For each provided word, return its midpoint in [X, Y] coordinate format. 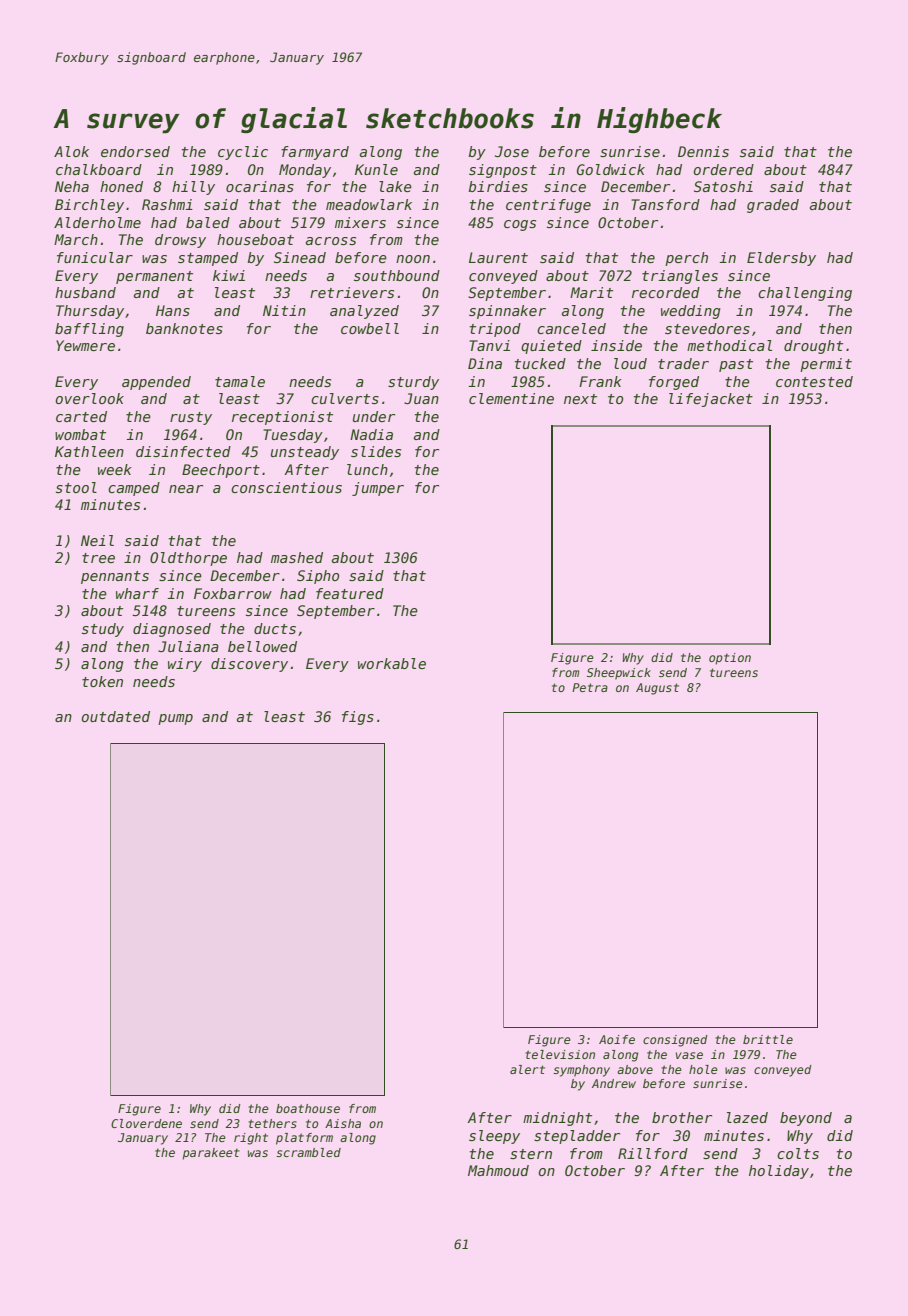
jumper [378, 489]
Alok [71, 151]
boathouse [308, 1108]
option [730, 659]
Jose [512, 151]
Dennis [703, 151]
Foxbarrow [233, 593]
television [560, 1054]
